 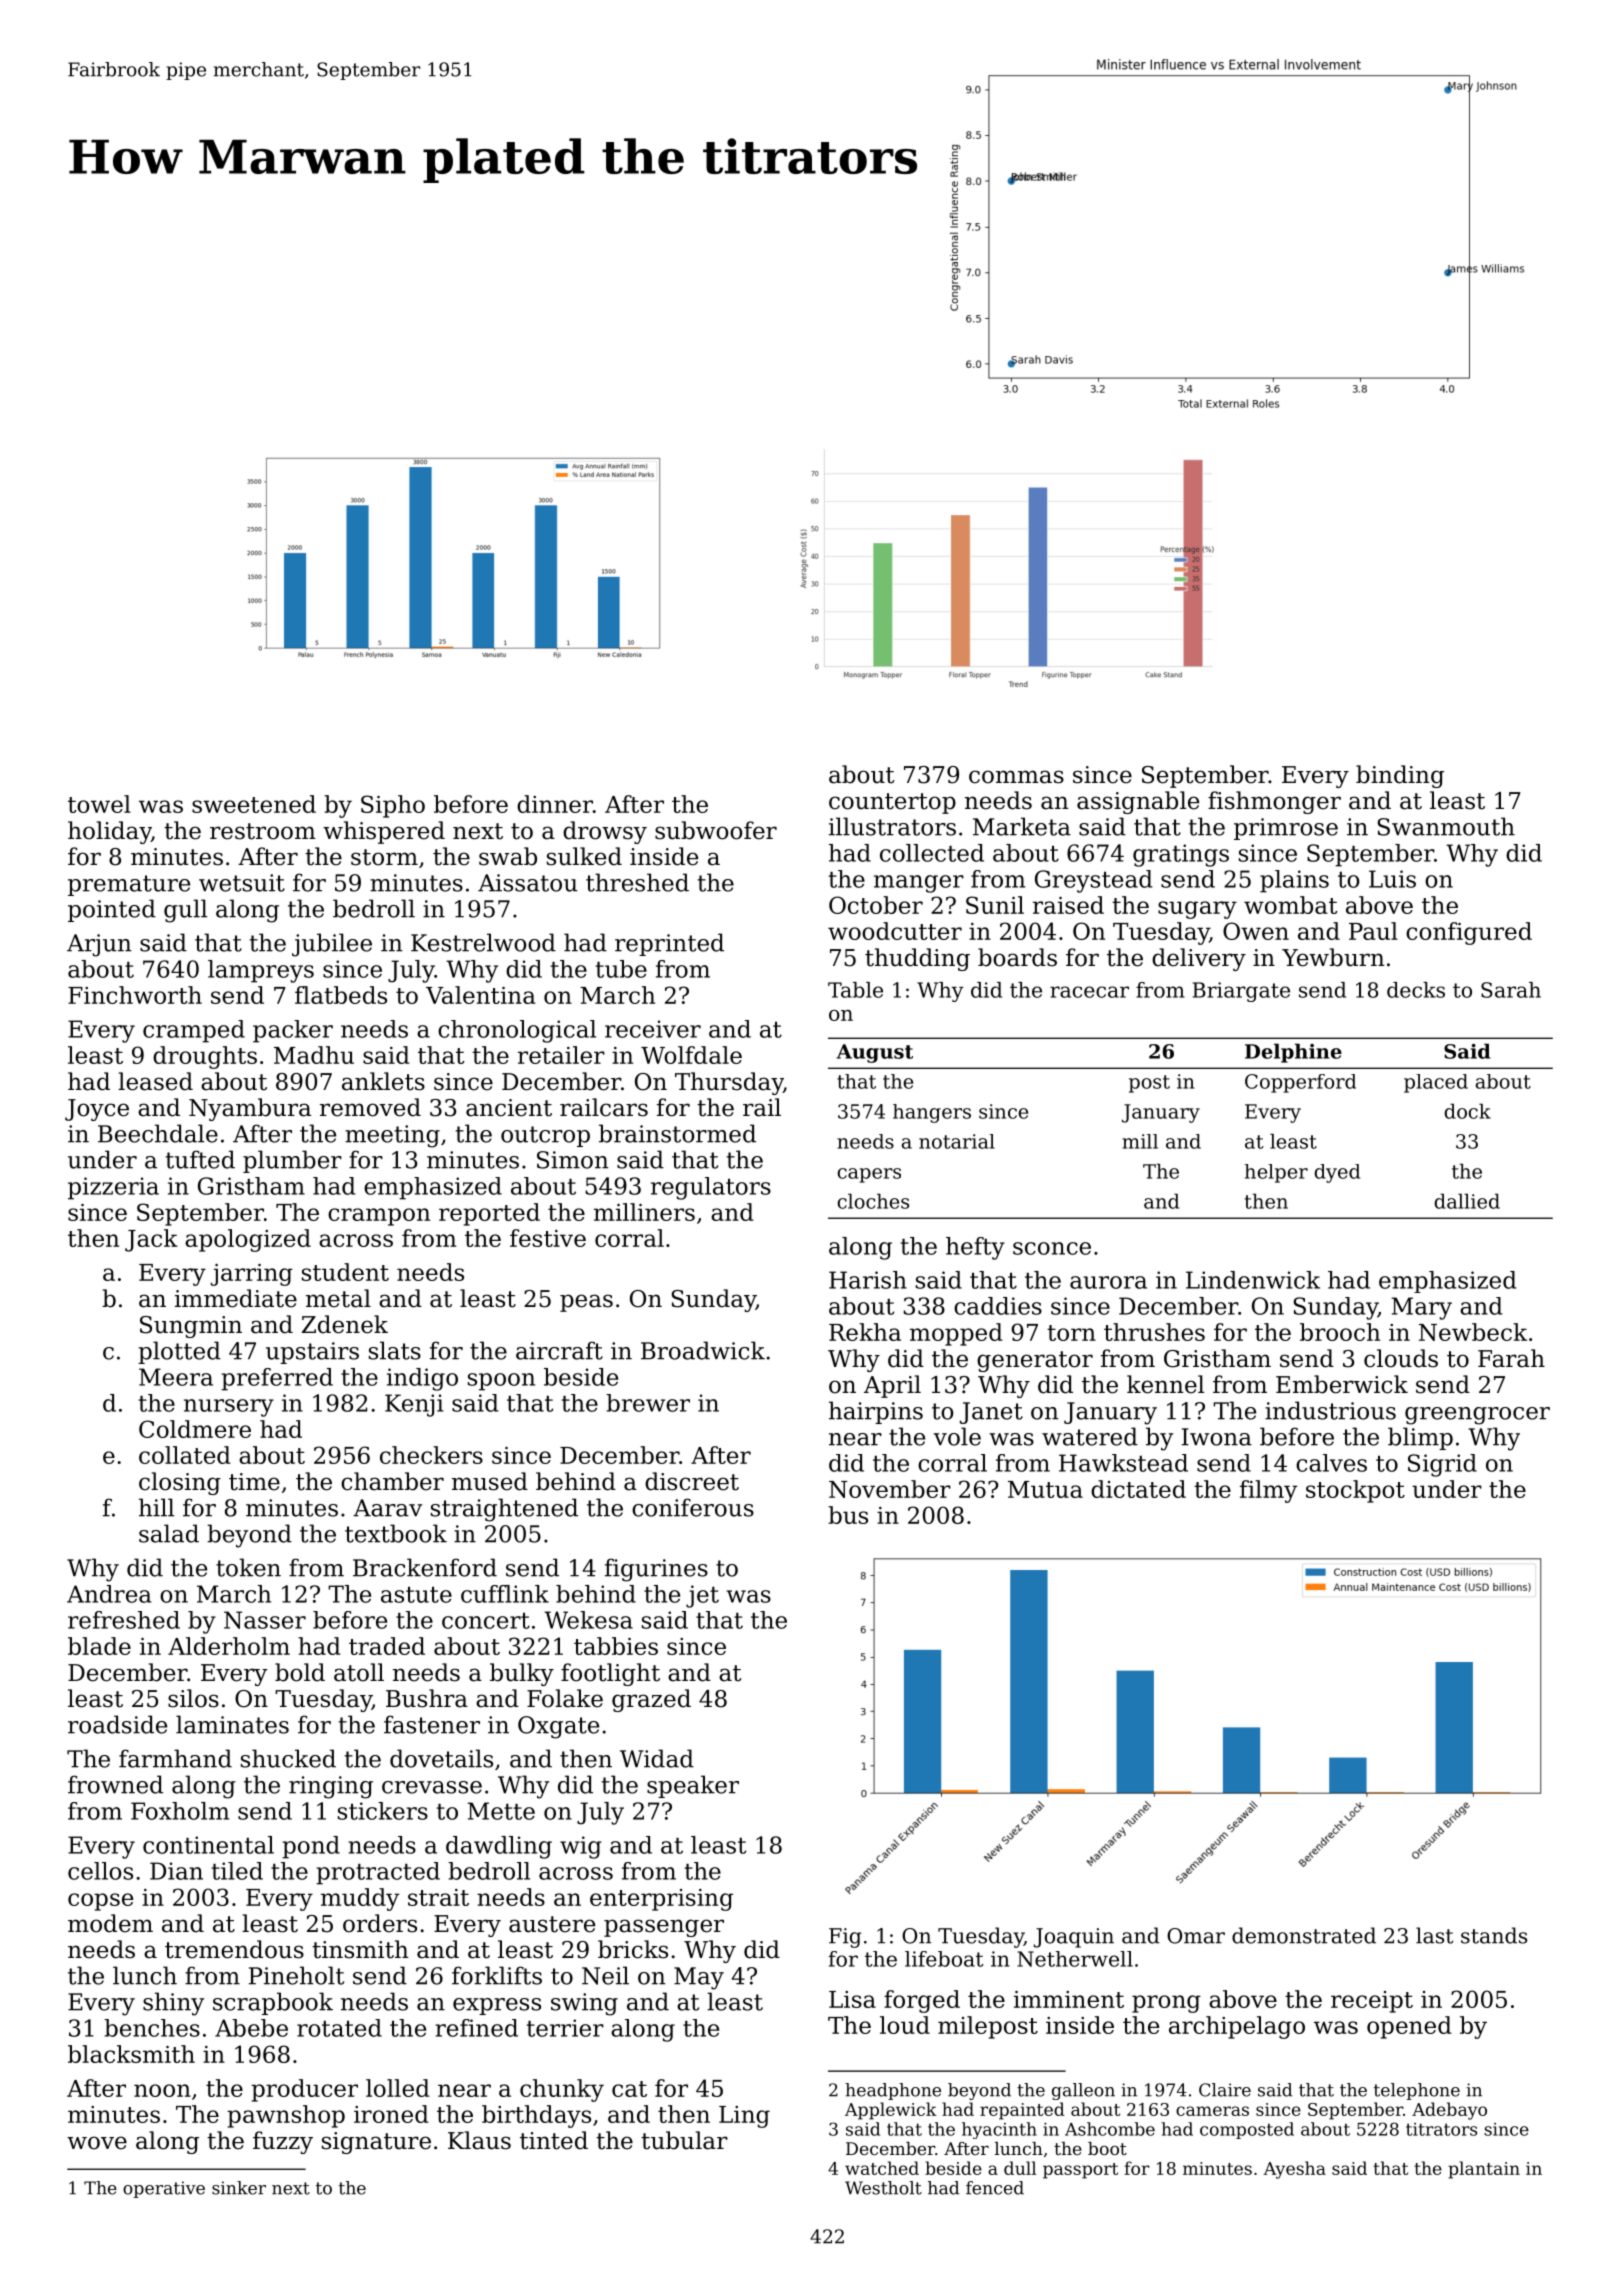 What do you see at coordinates (995, 2188) in the screenshot?
I see `fenced` at bounding box center [995, 2188].
